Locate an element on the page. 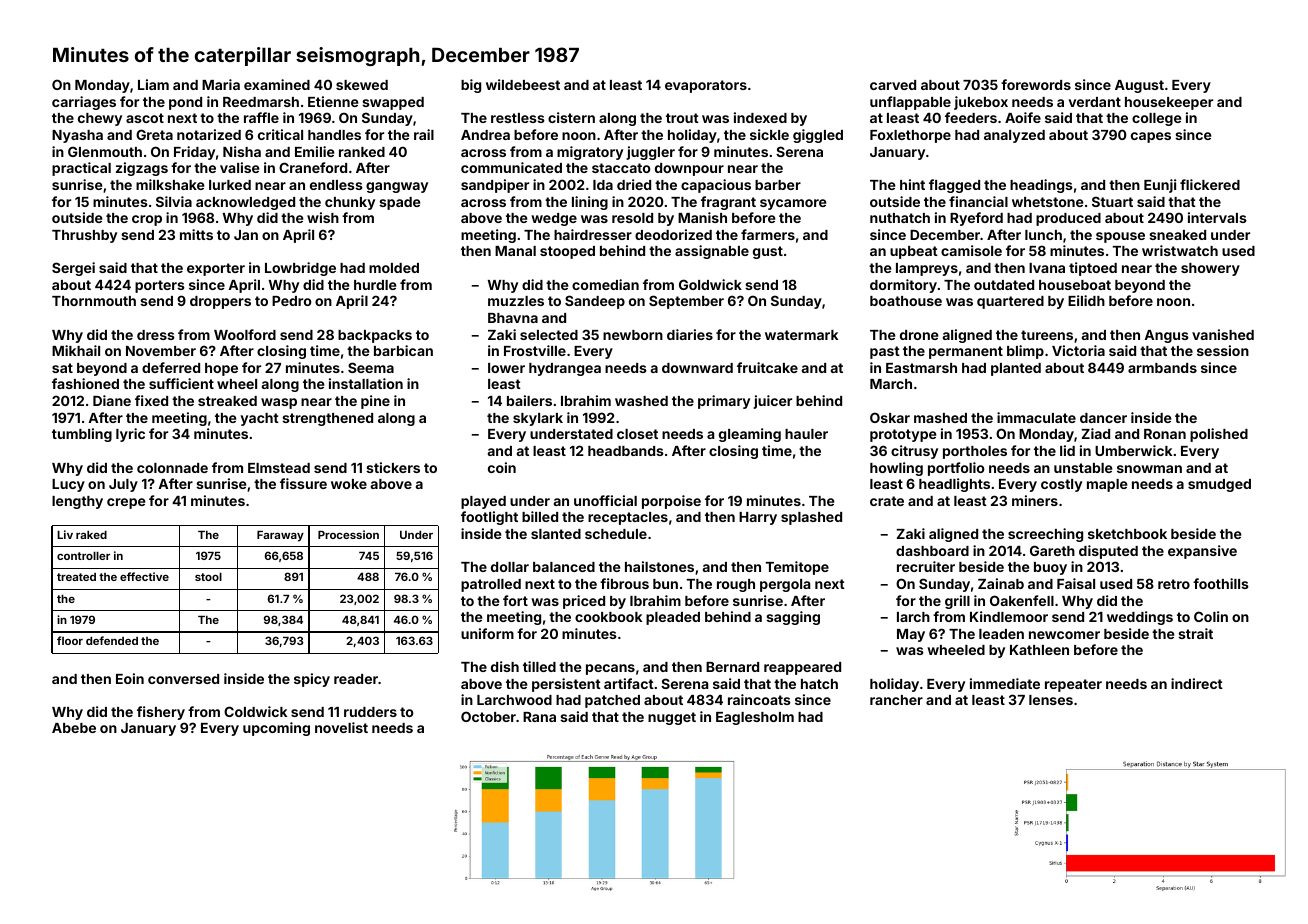 The width and height of the document is (1308, 924). wildebeest is located at coordinates (523, 84).
